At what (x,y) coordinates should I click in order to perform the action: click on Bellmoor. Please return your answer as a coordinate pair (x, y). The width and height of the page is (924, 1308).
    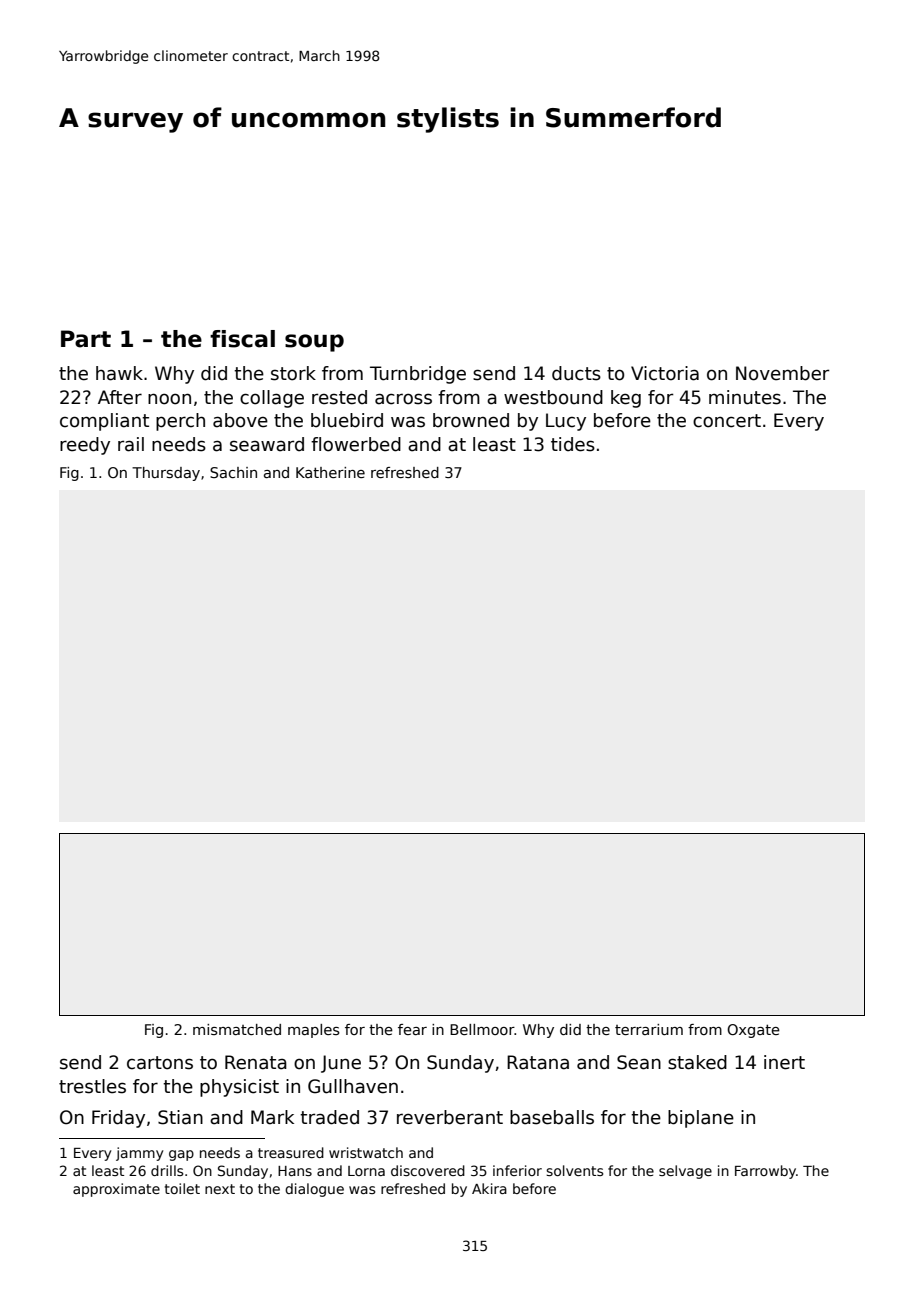
    Looking at the image, I should click on (482, 1029).
